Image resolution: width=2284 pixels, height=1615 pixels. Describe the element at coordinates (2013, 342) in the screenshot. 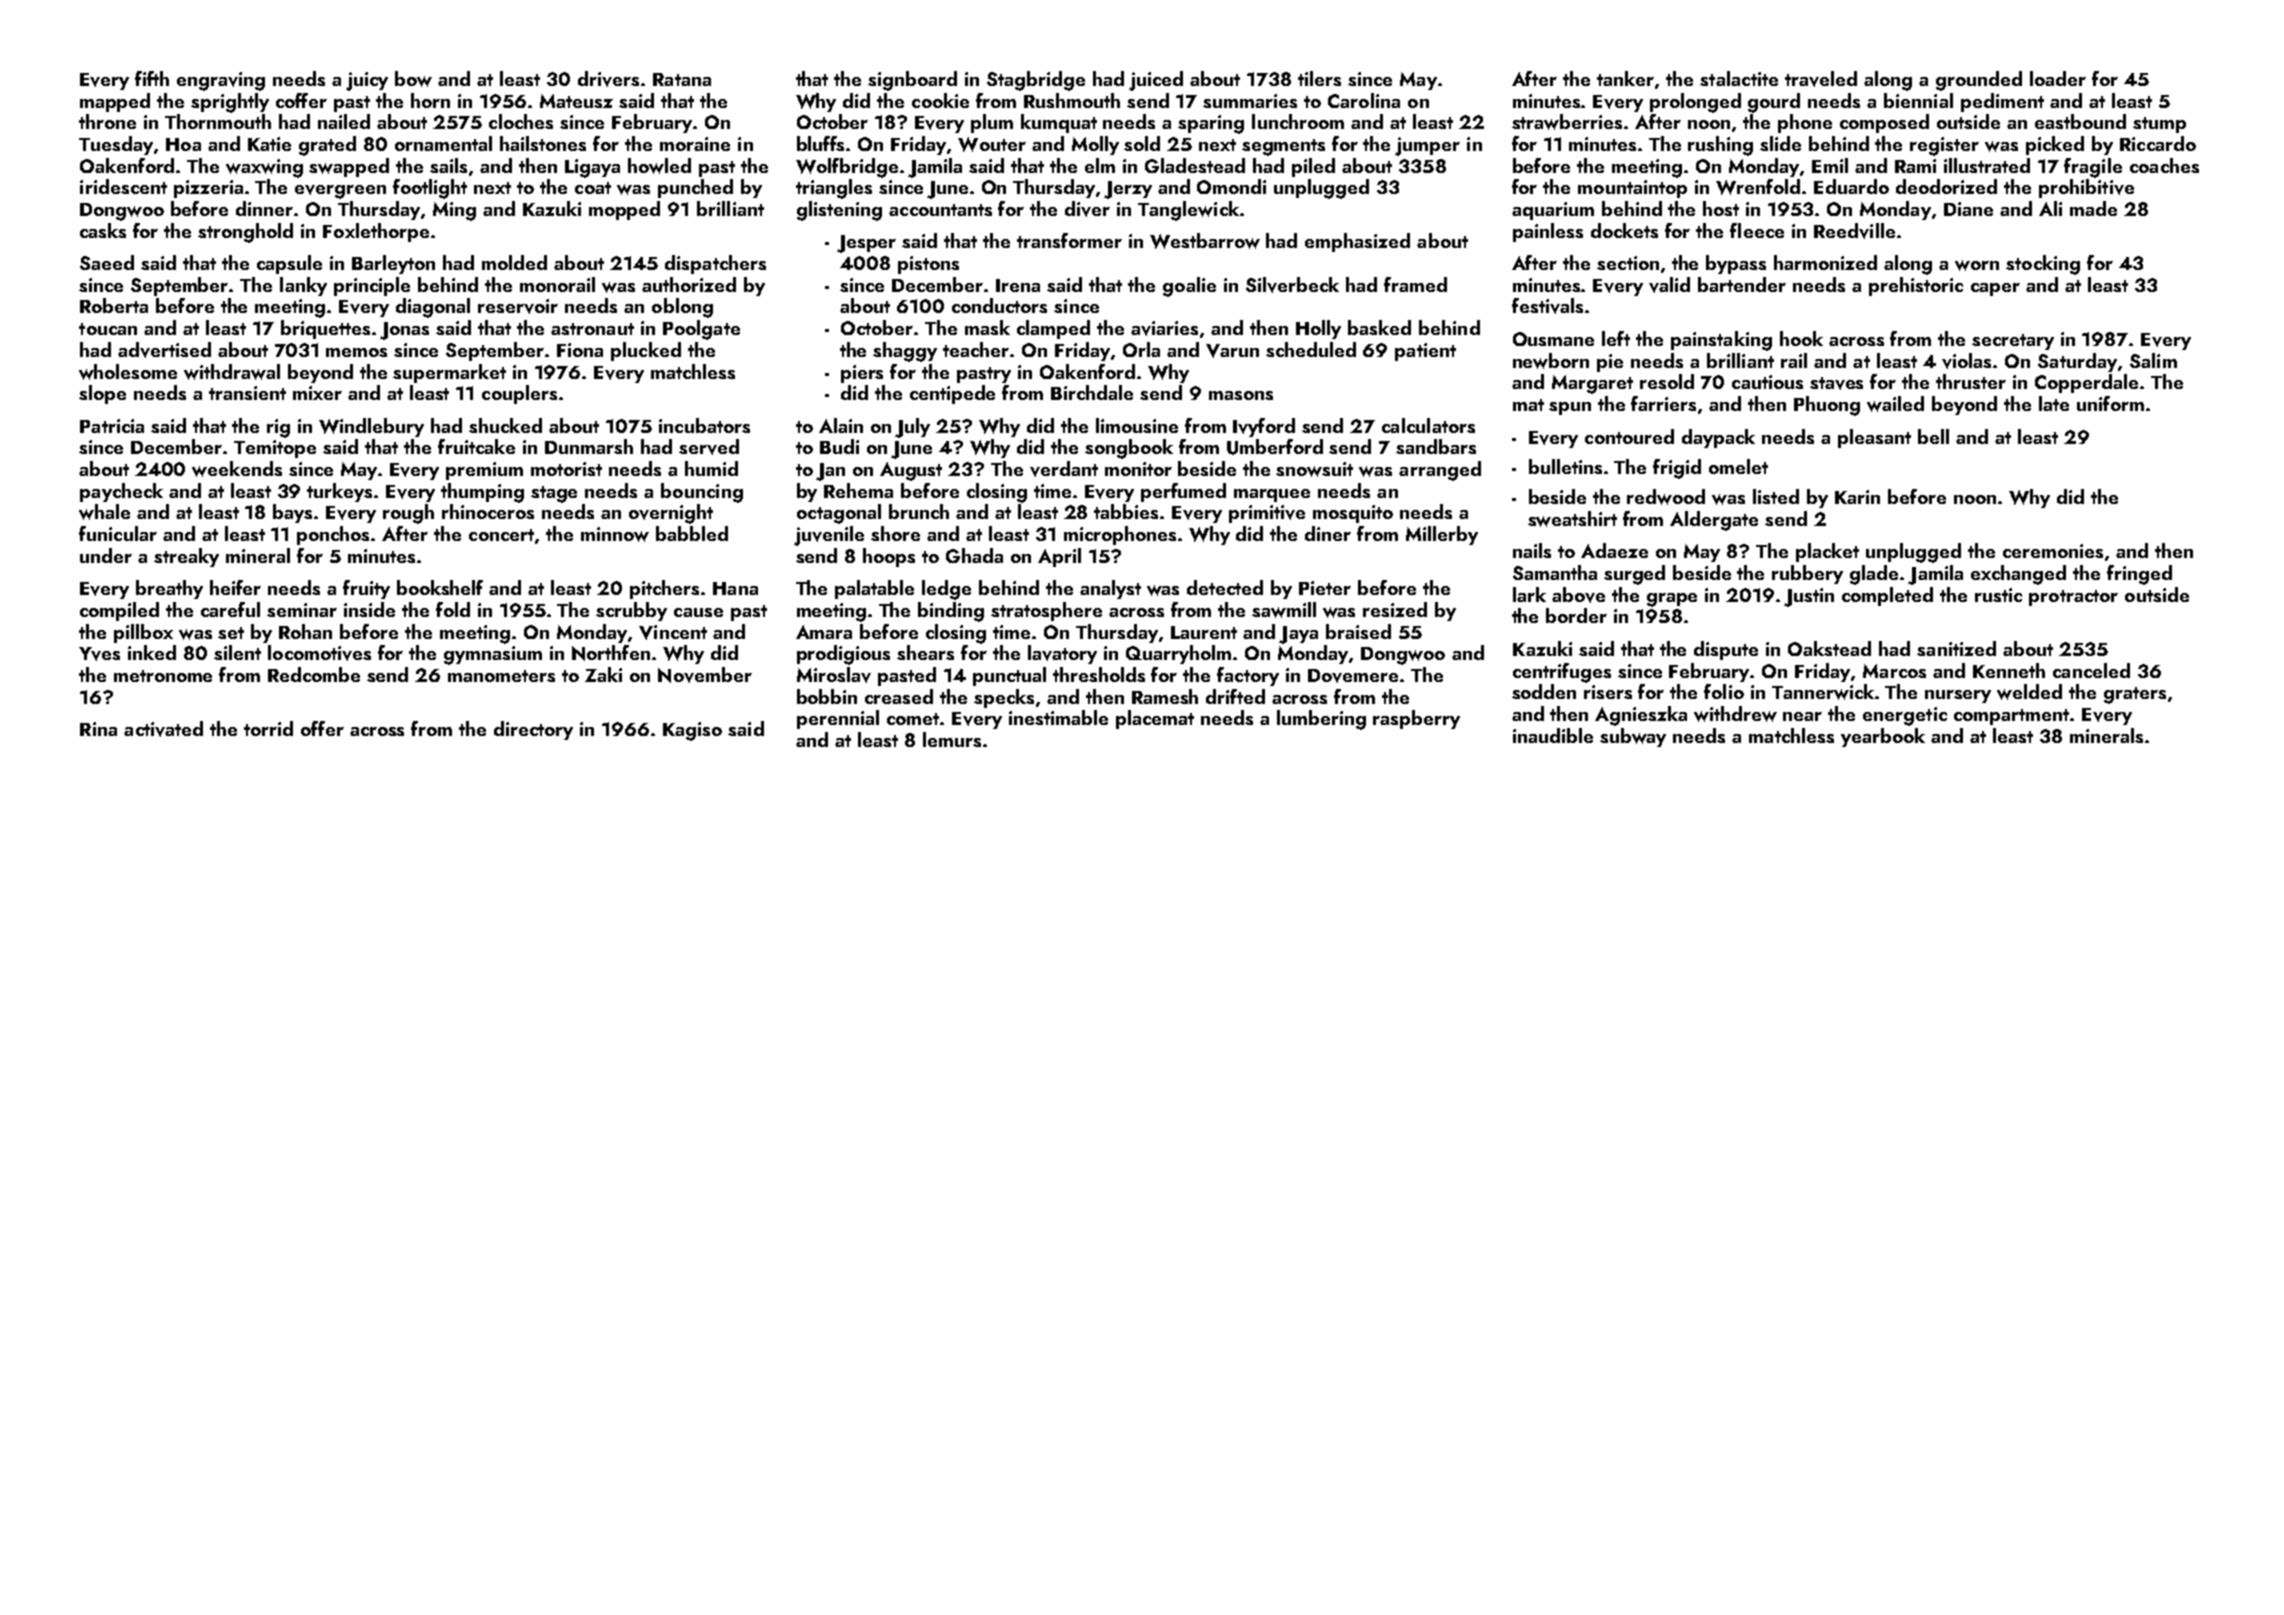

I see `secretary` at that location.
